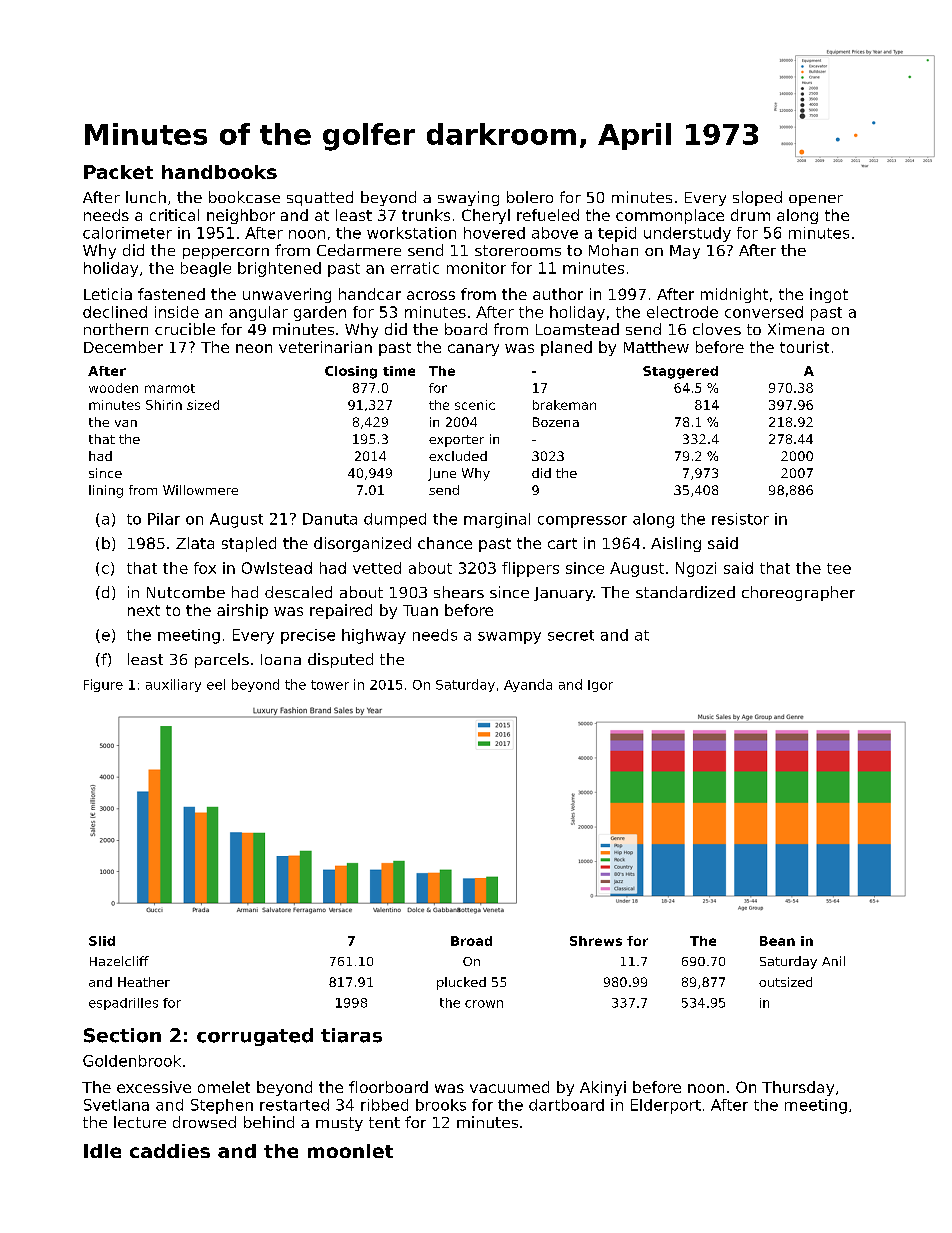 This screenshot has height=1233, width=952. I want to click on espadrilles, so click(123, 1004).
